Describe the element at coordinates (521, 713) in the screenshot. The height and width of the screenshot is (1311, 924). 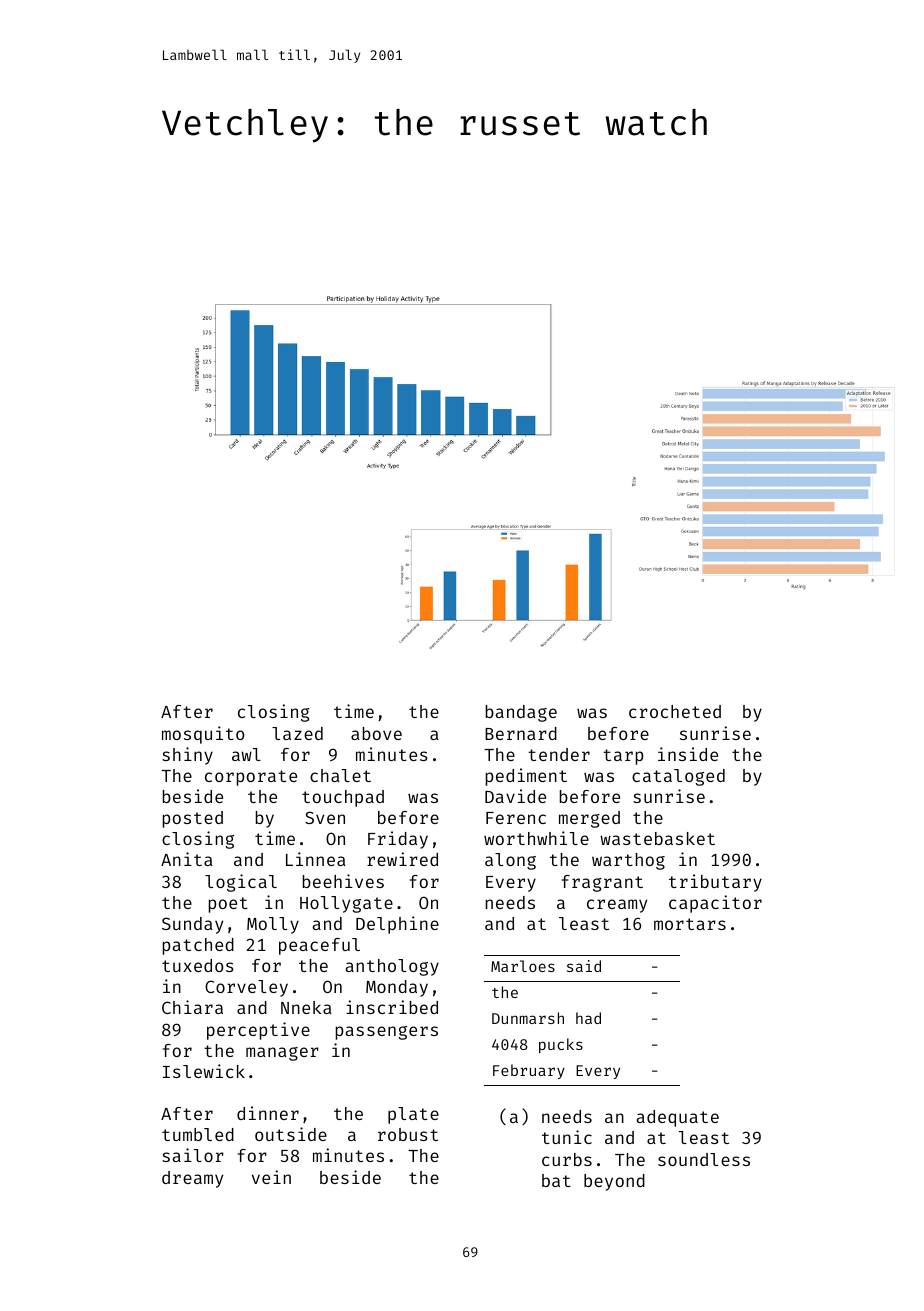
I see `bandage` at that location.
